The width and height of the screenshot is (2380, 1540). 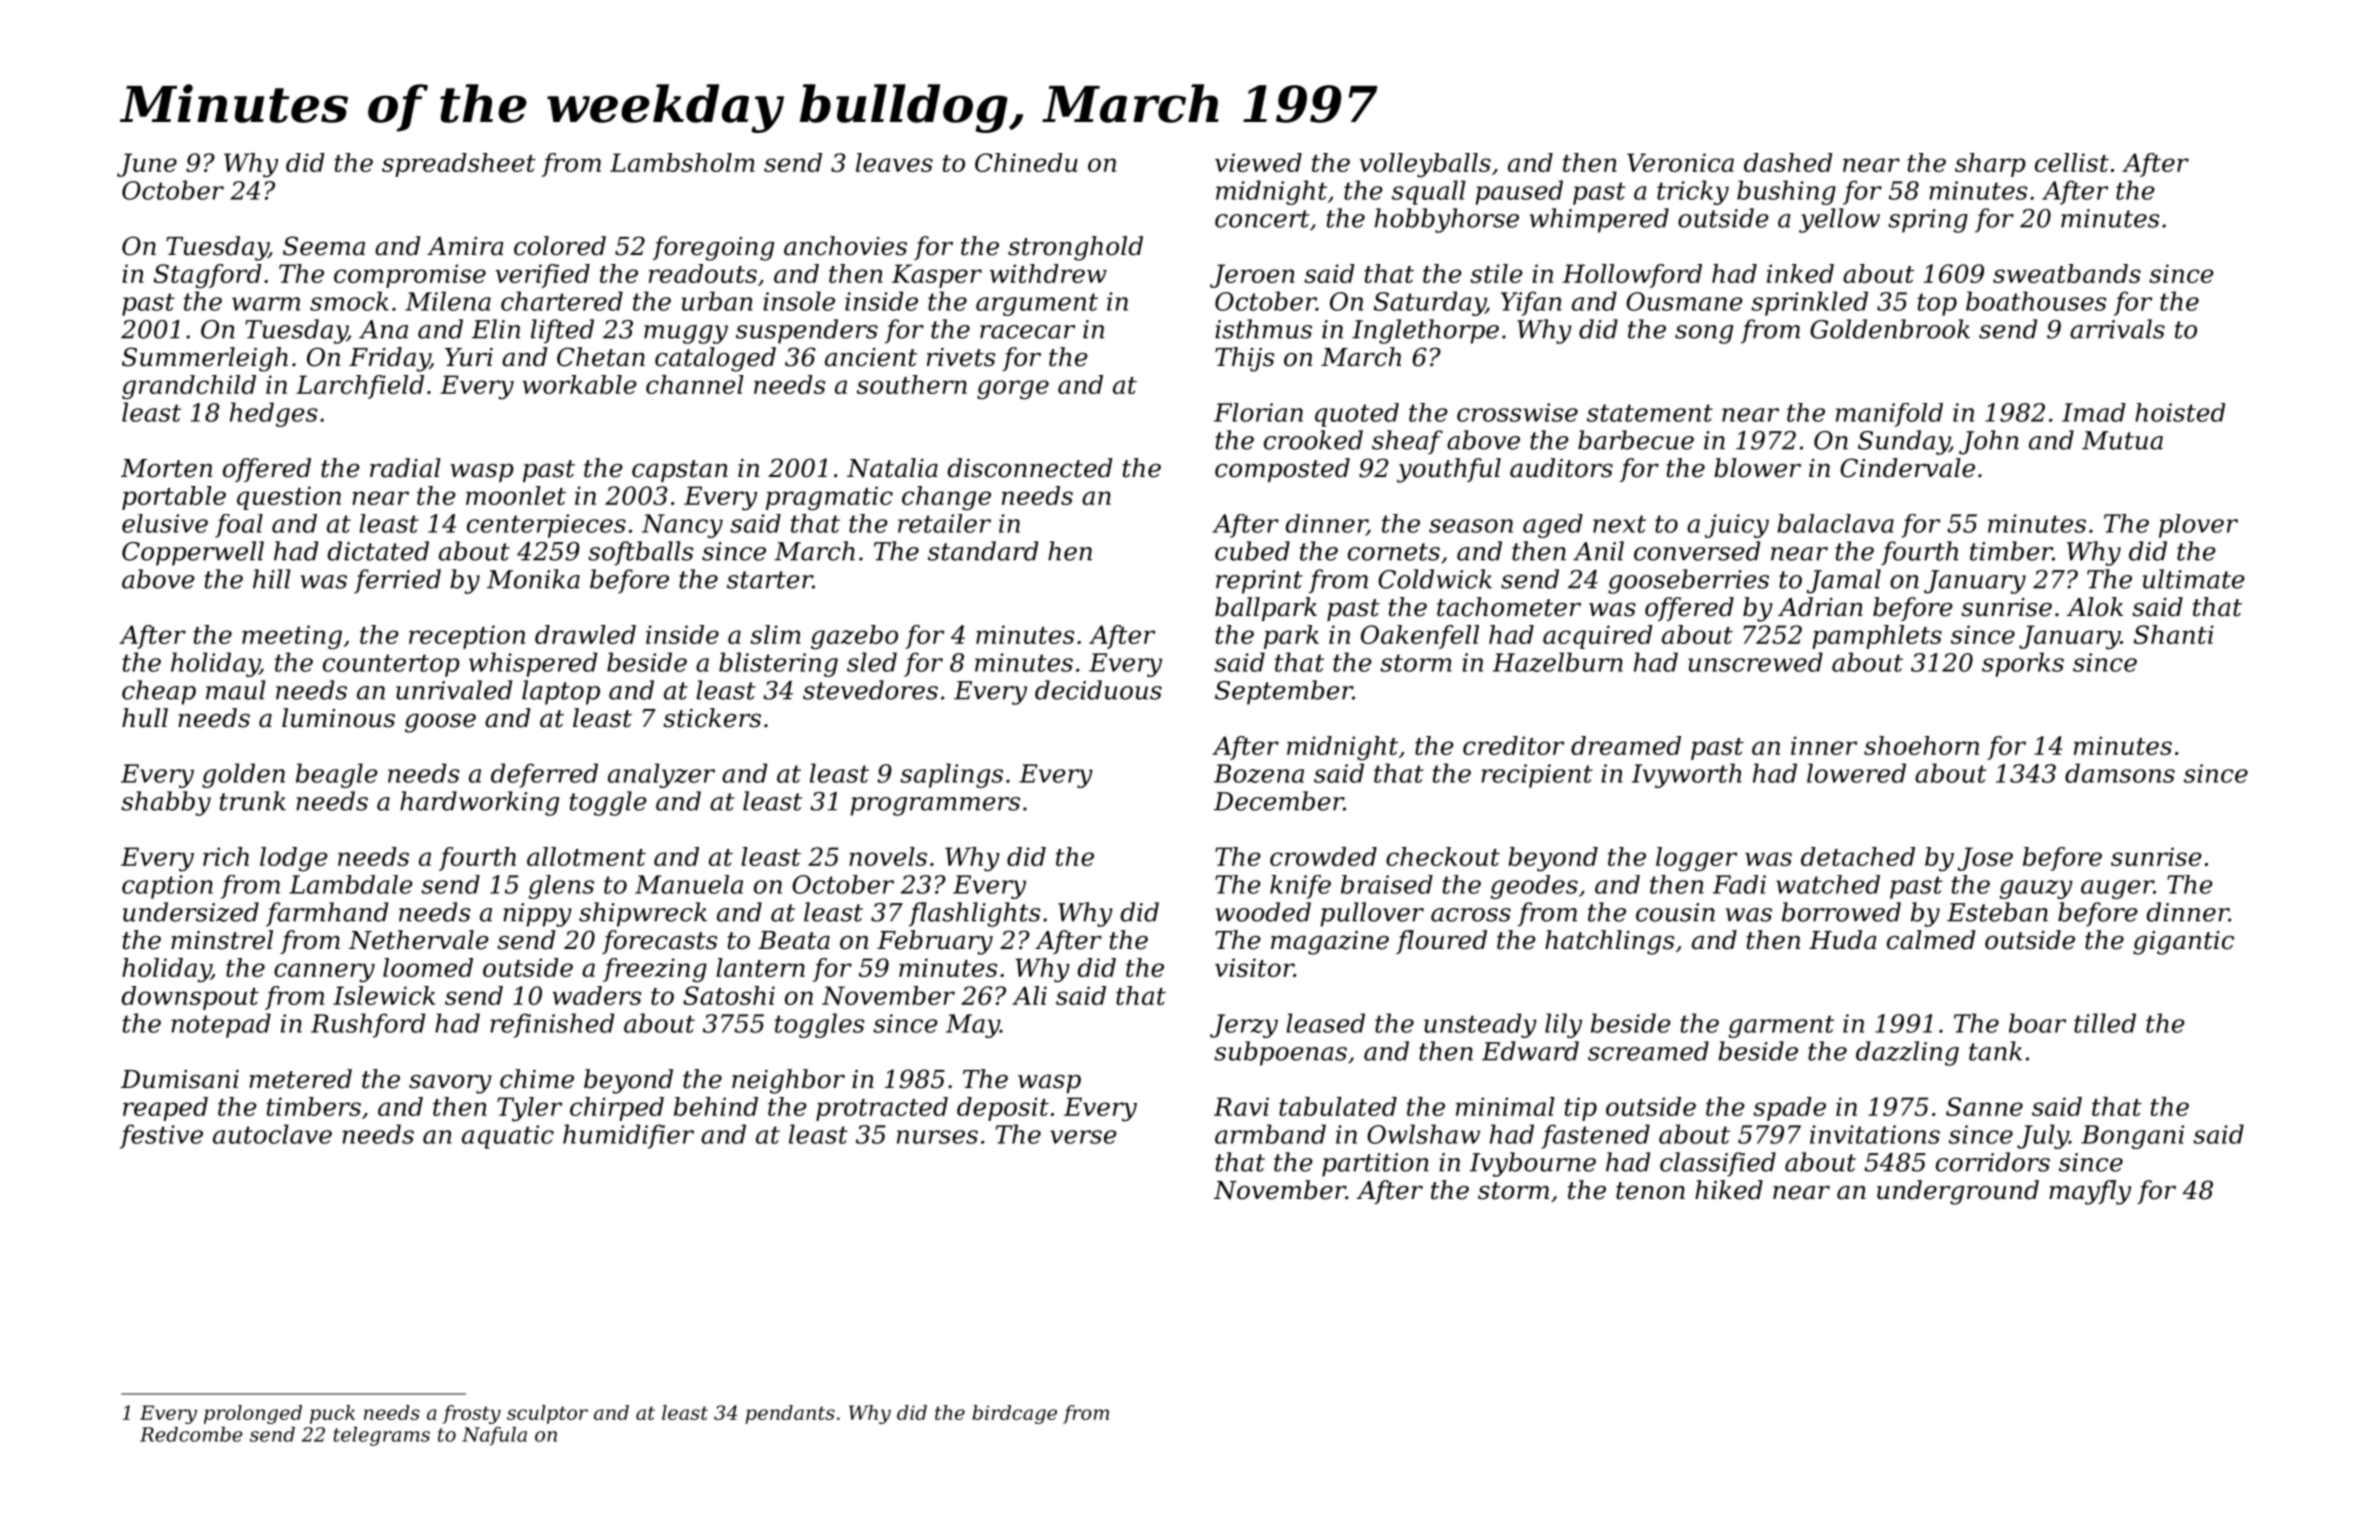 What do you see at coordinates (788, 1081) in the screenshot?
I see `neighbor` at bounding box center [788, 1081].
